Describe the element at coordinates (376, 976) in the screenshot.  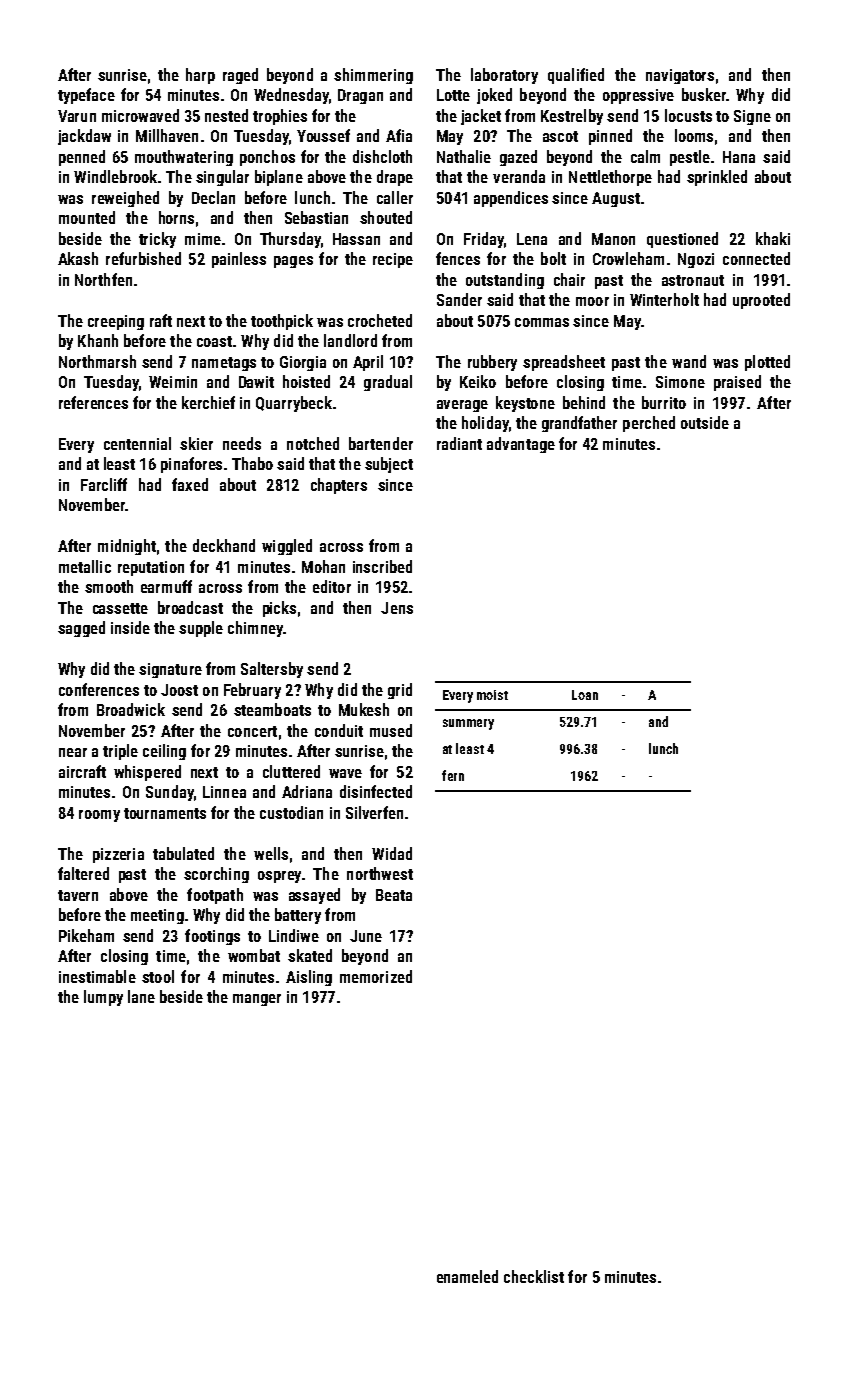
I see `memorized` at that location.
